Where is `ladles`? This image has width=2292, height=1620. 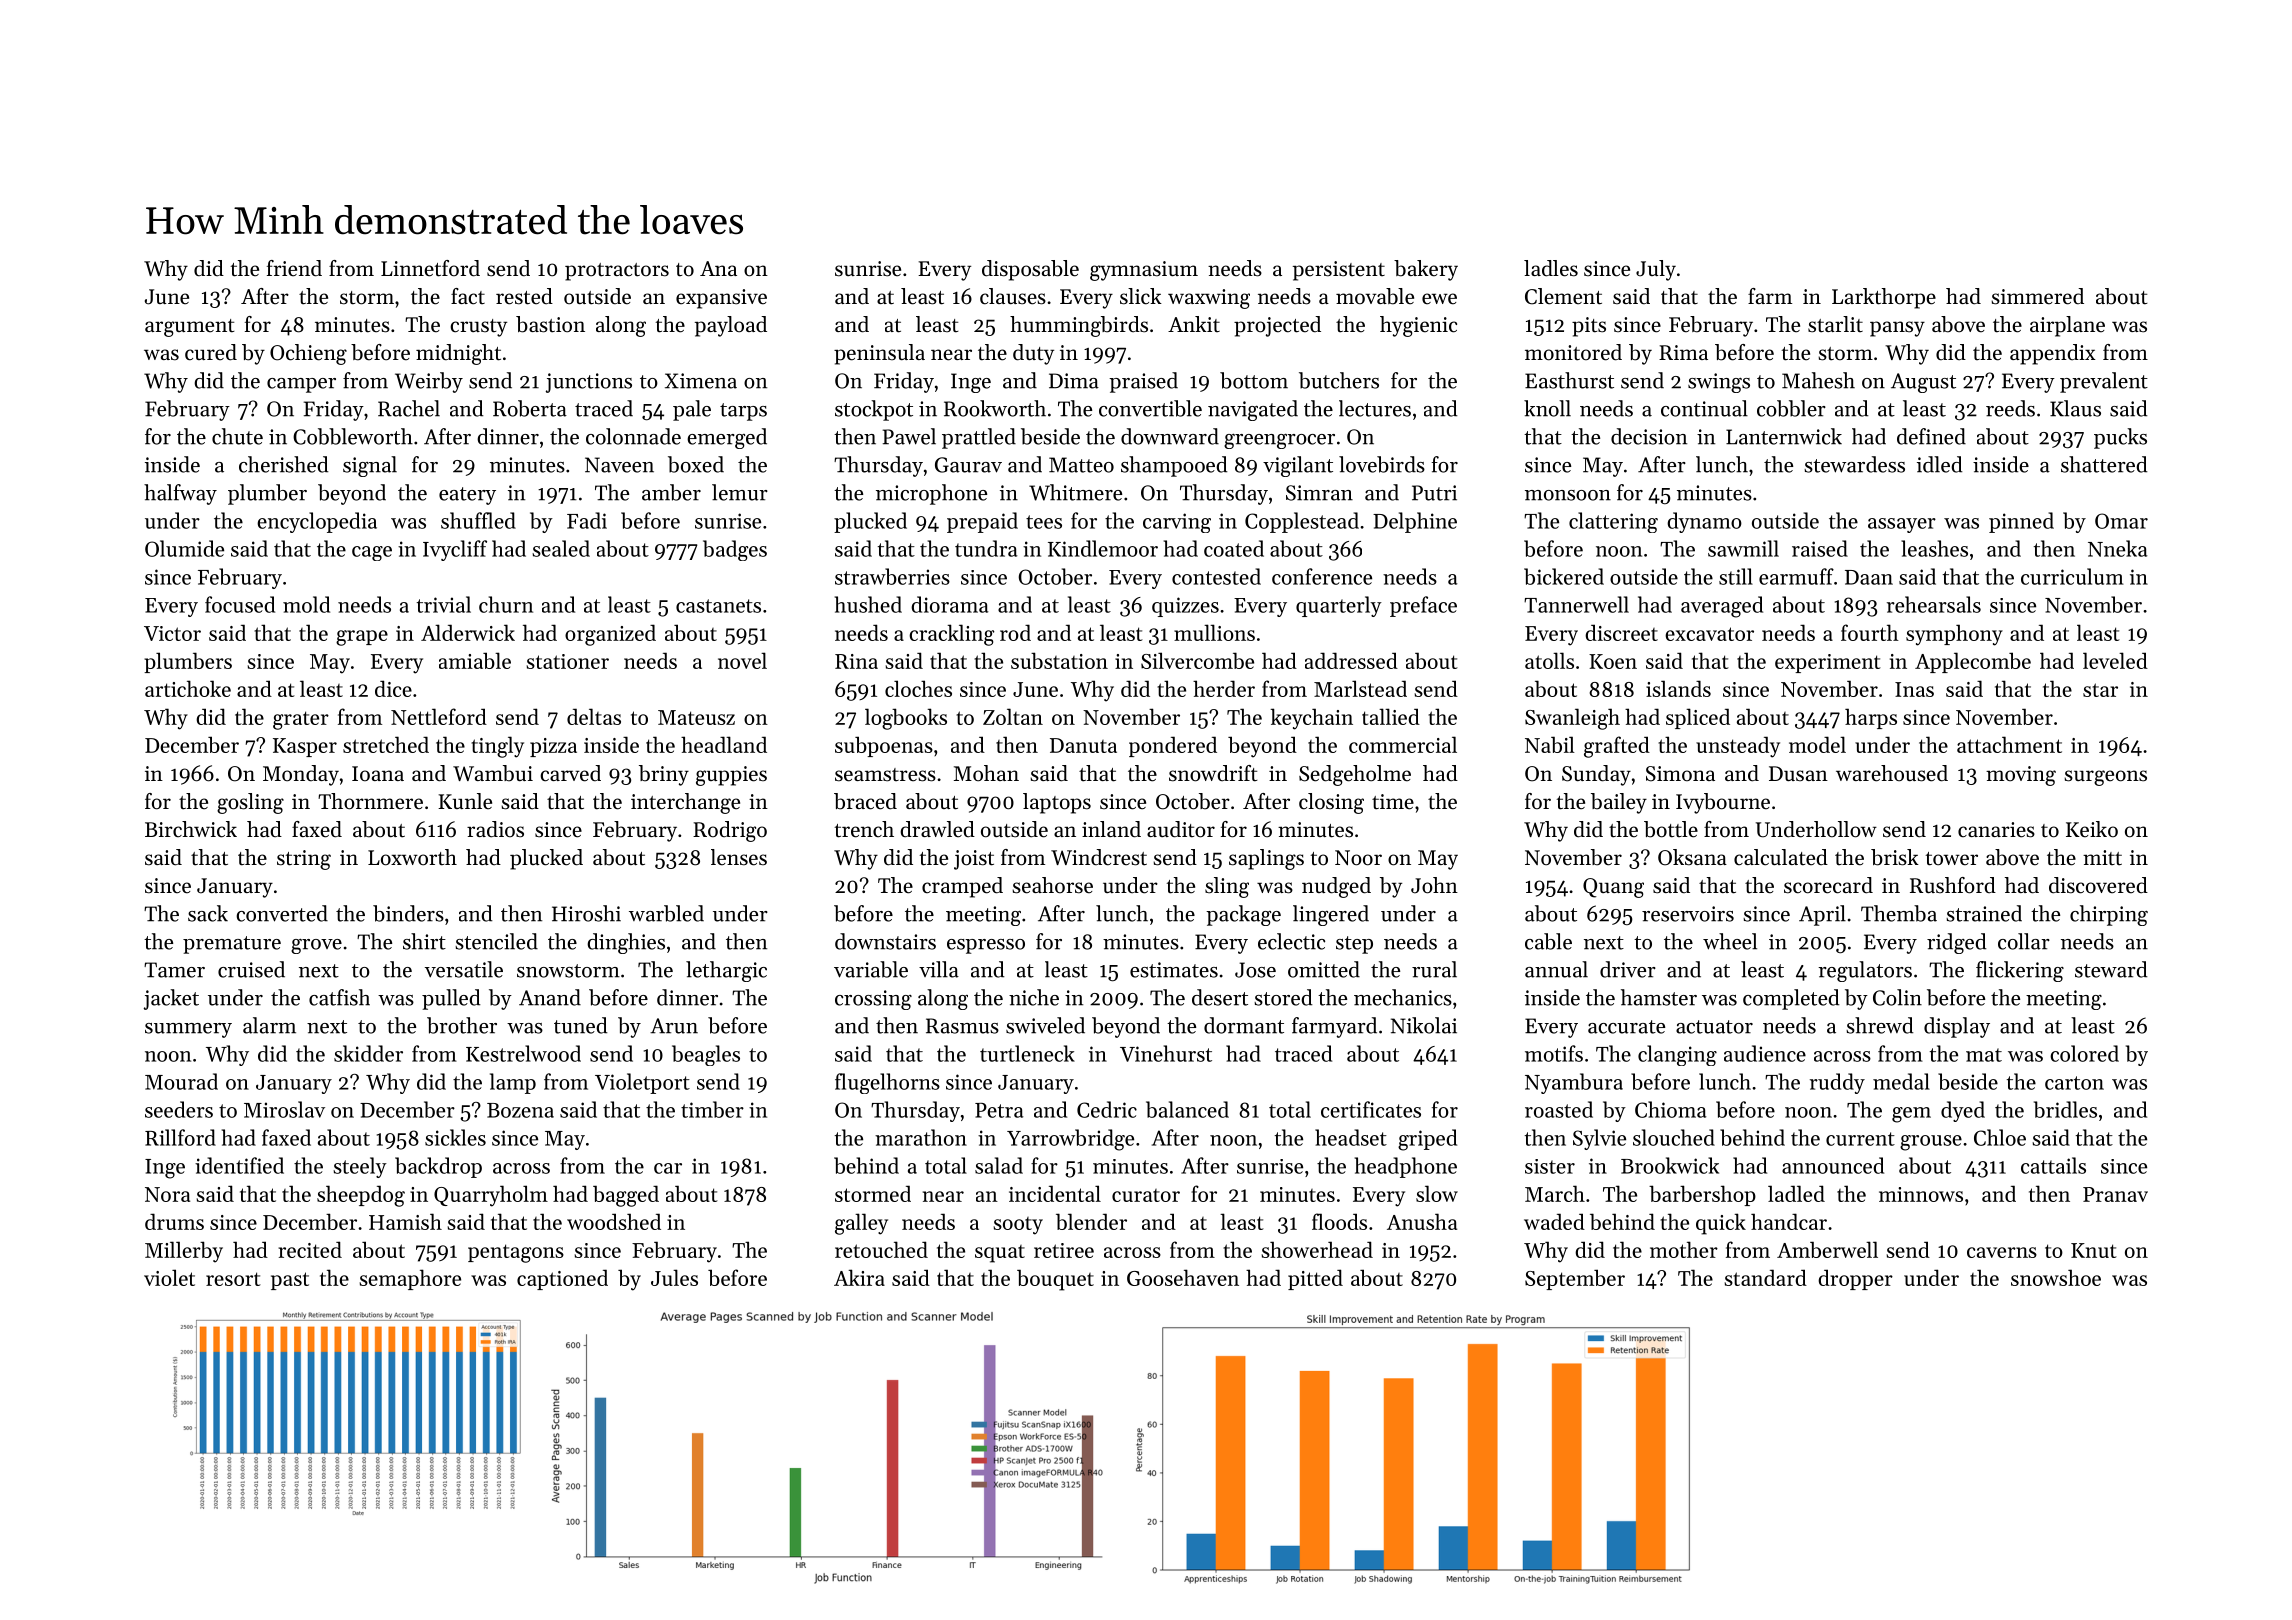 ladles is located at coordinates (1551, 268).
